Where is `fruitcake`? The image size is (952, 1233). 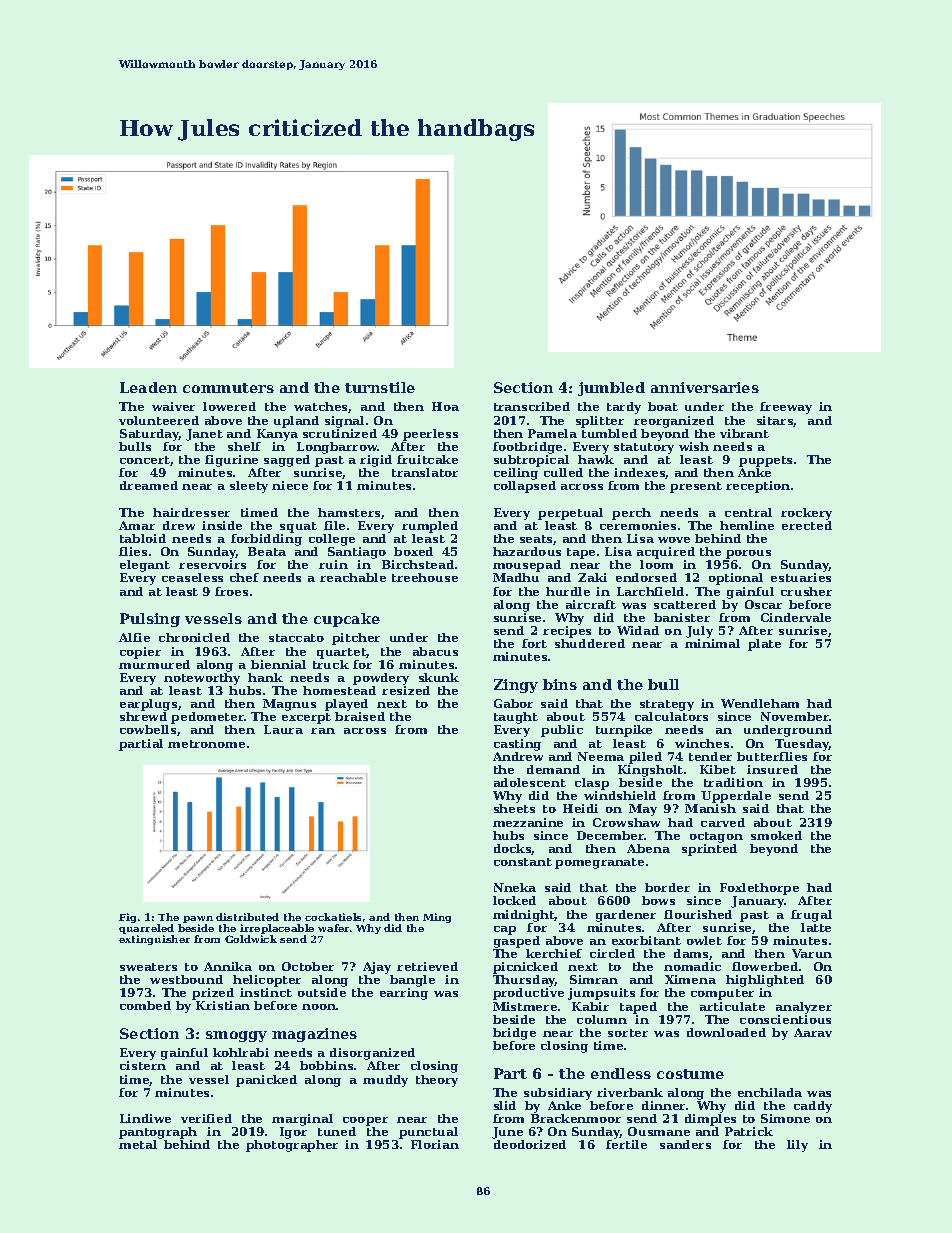 fruitcake is located at coordinates (427, 459).
